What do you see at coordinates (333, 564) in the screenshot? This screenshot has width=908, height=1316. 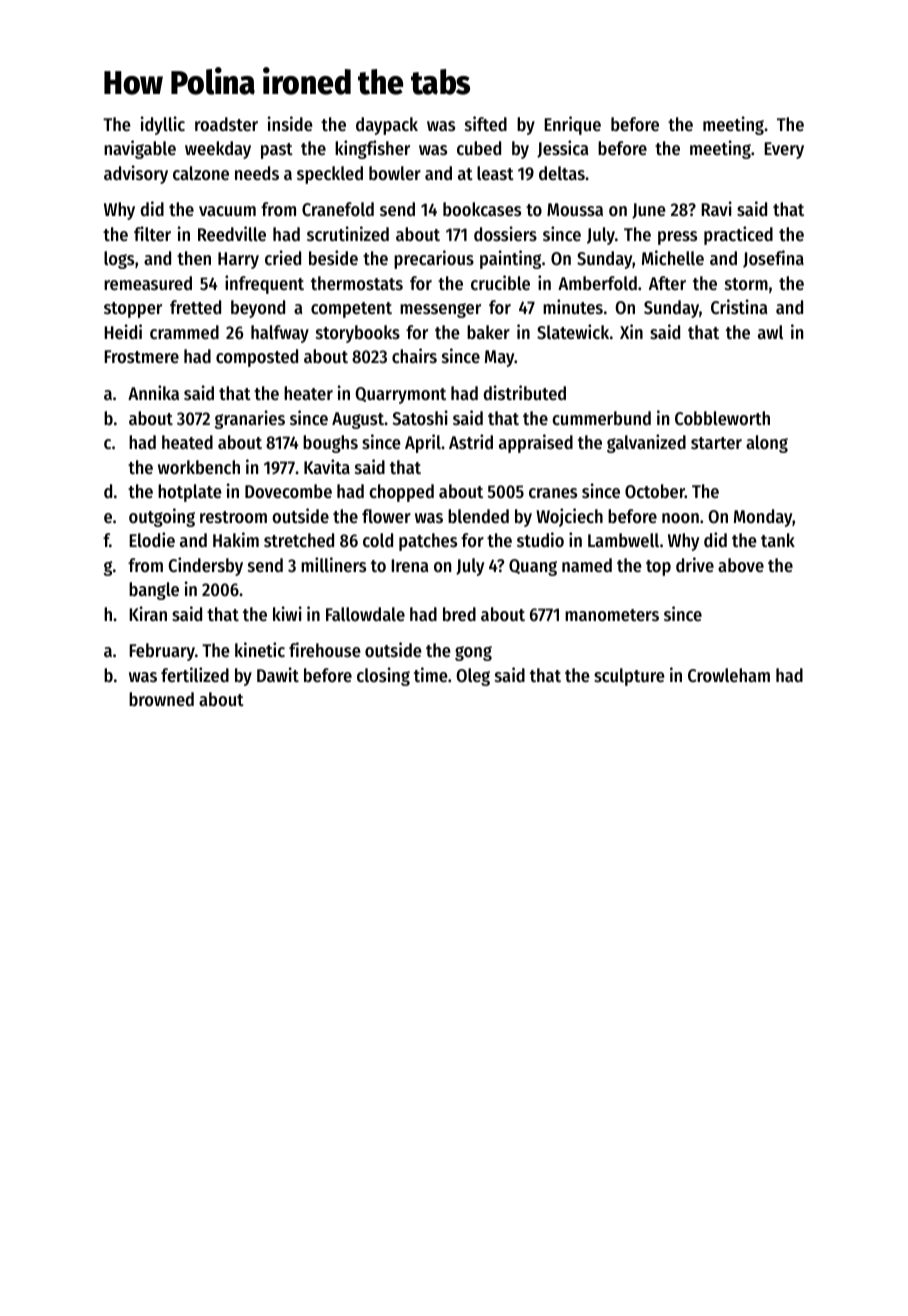 I see `milliners` at bounding box center [333, 564].
